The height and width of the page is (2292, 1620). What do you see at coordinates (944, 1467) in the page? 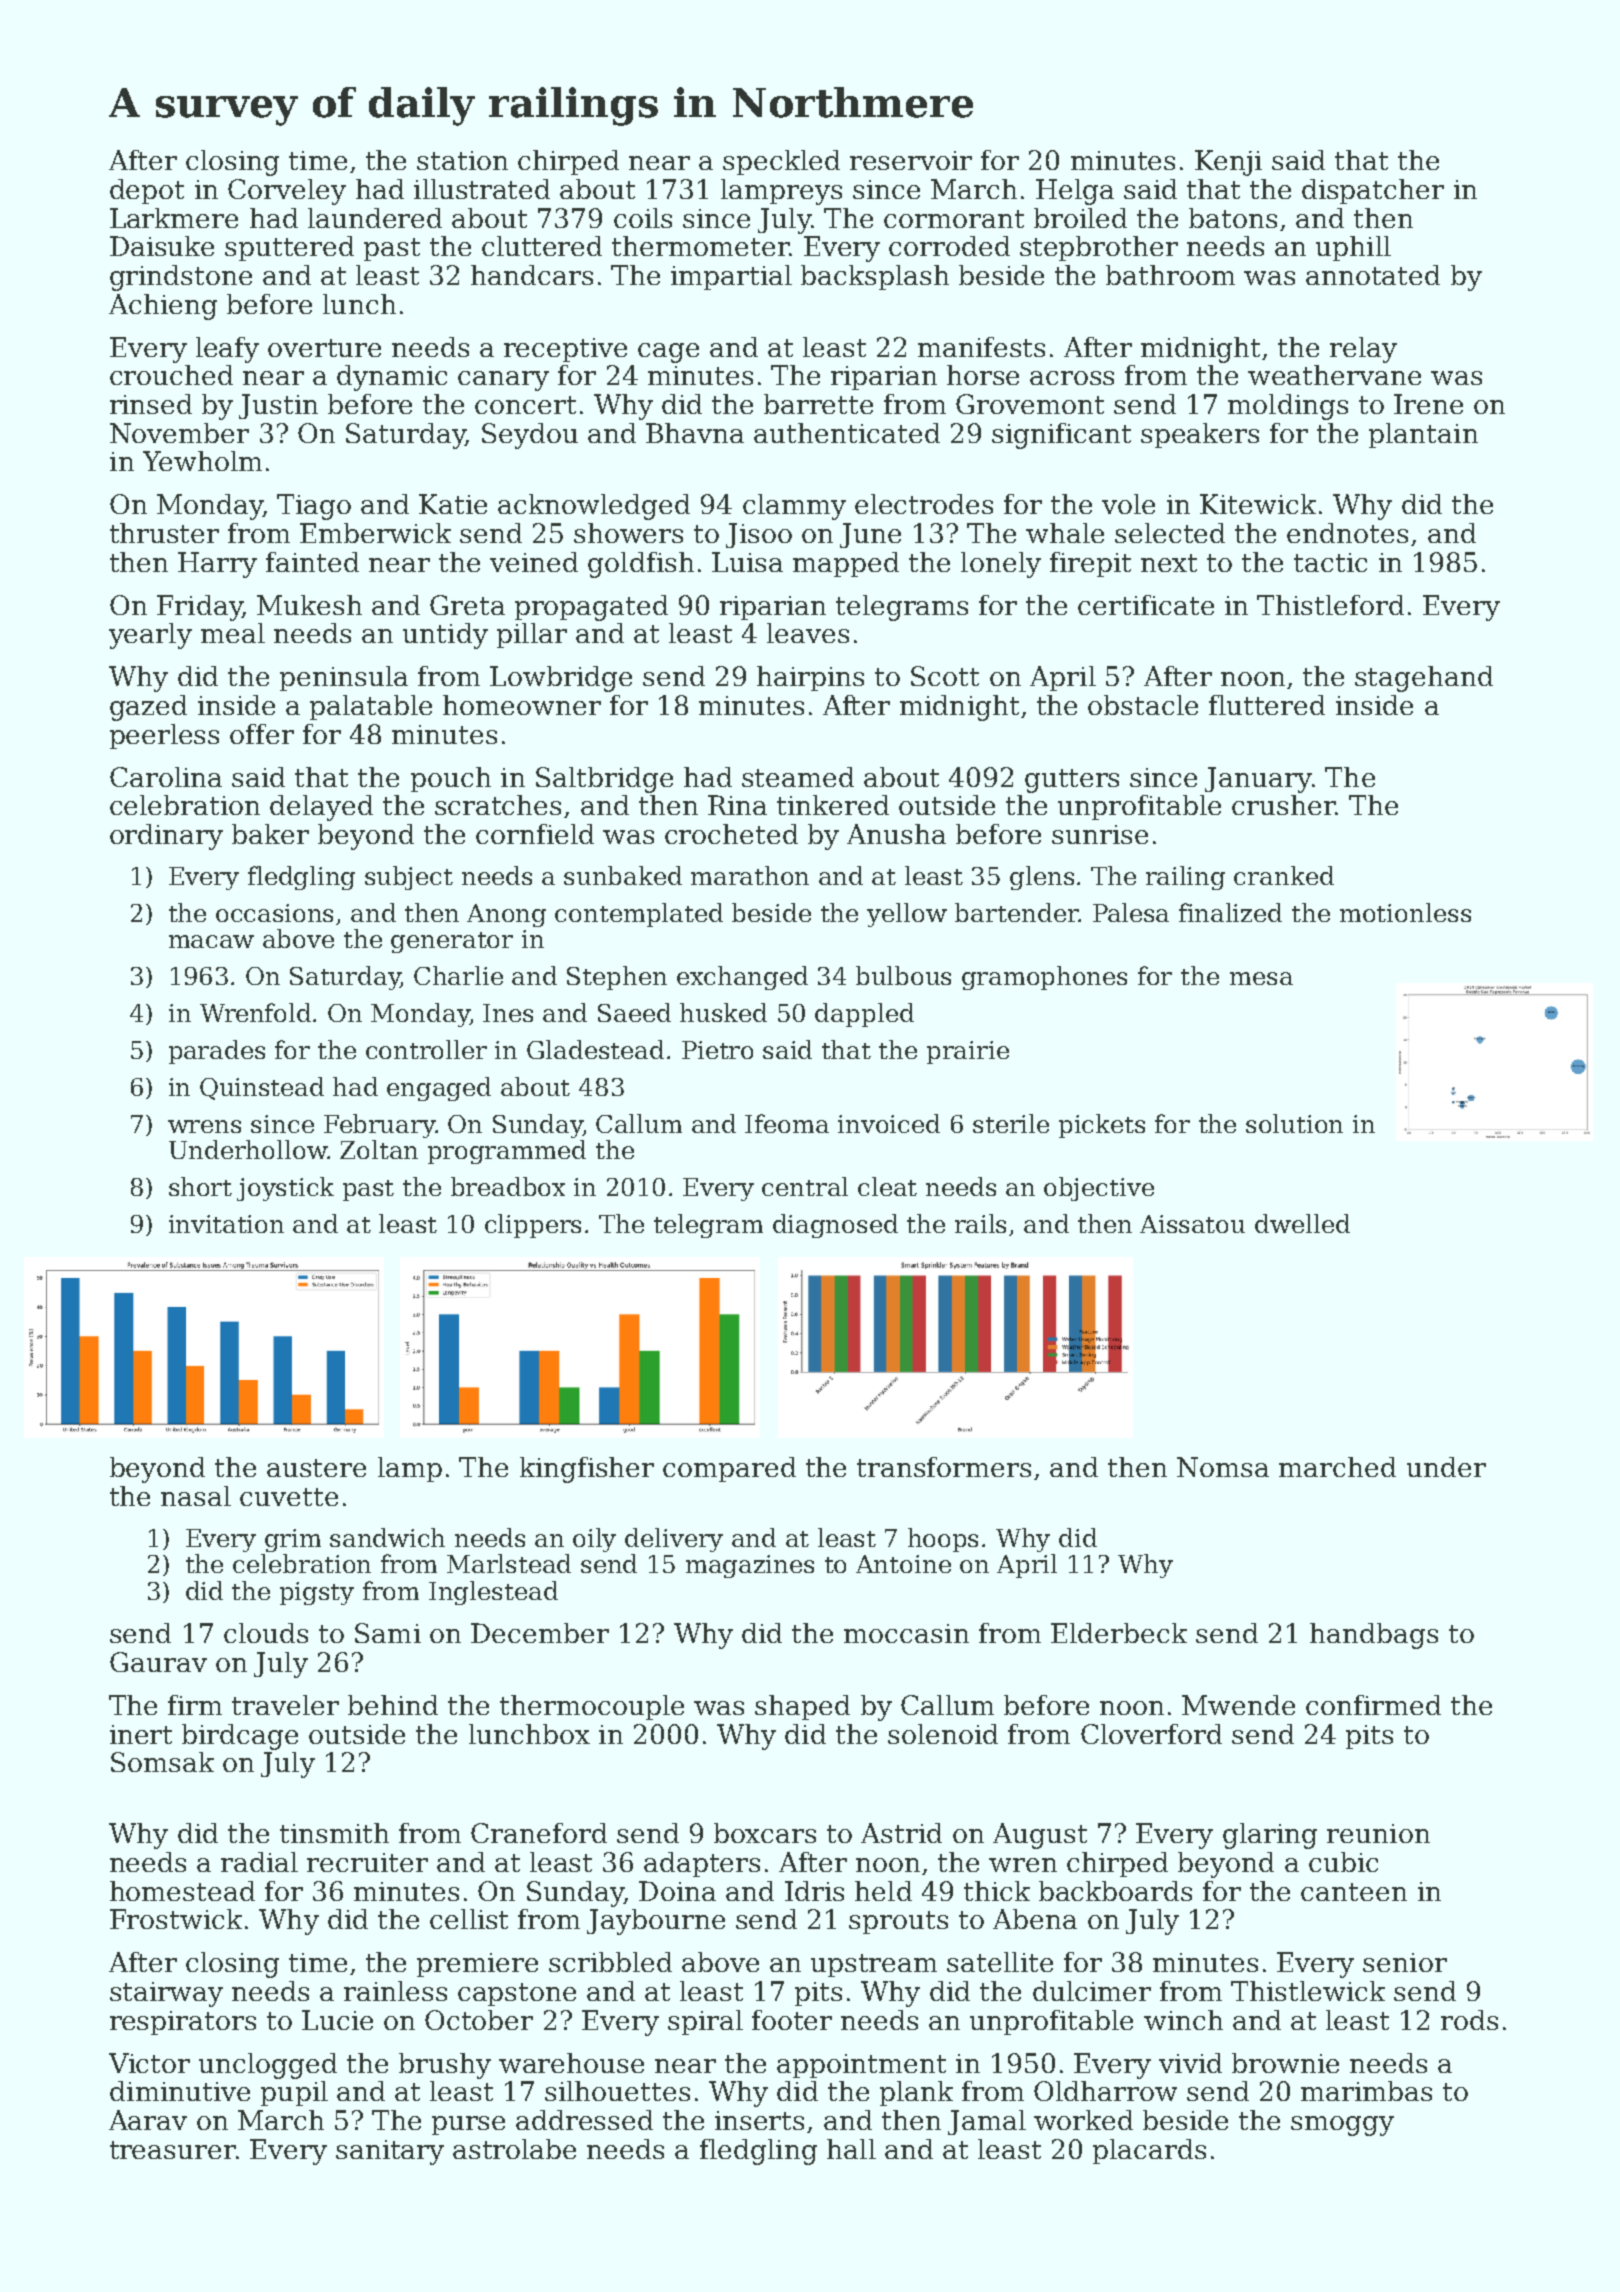
I see `transformers` at bounding box center [944, 1467].
